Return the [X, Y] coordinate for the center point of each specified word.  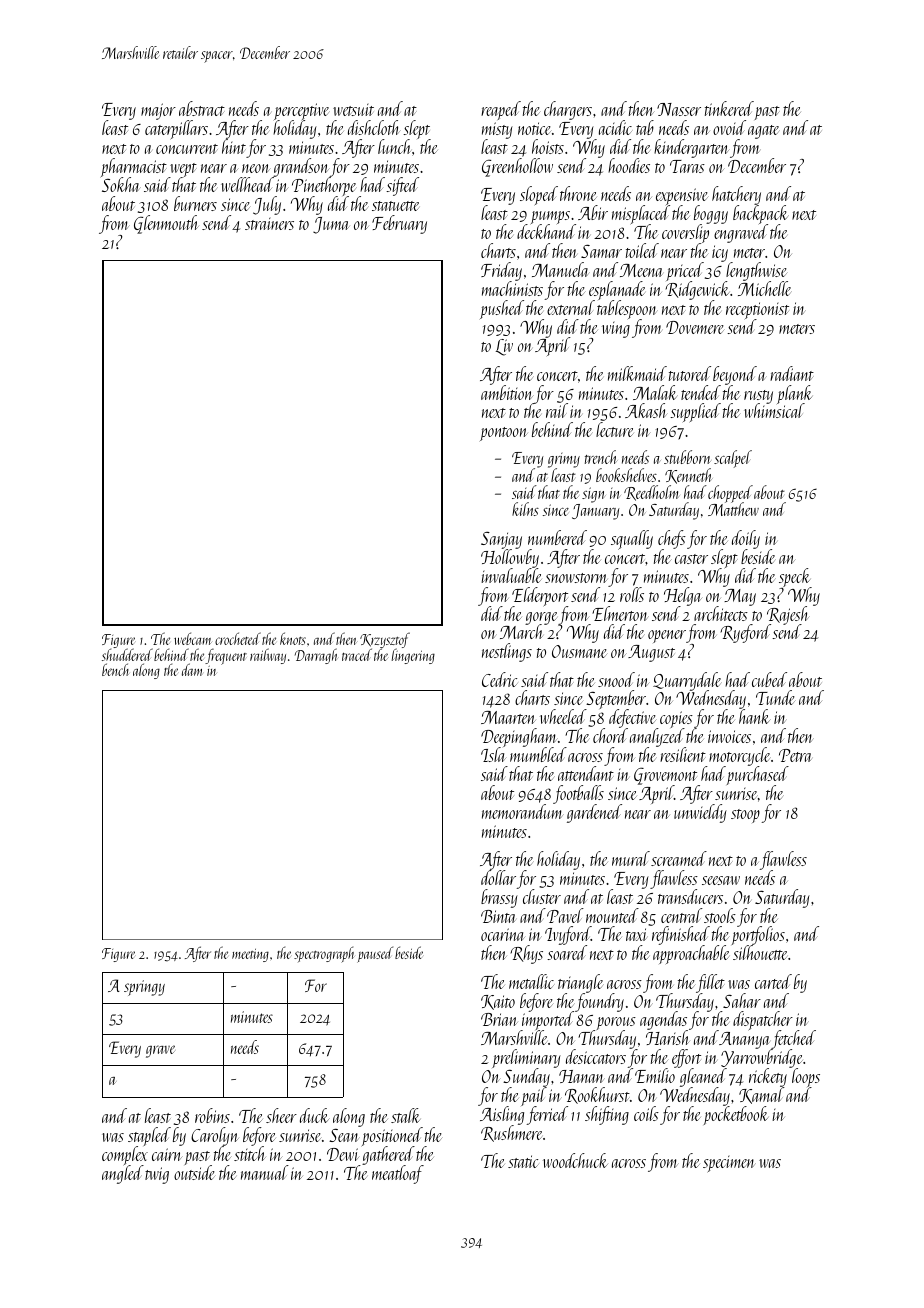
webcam [193, 638]
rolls [632, 594]
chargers [568, 110]
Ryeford [746, 633]
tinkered [729, 108]
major [158, 111]
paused [375, 955]
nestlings [507, 652]
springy [144, 988]
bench [115, 669]
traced [357, 654]
